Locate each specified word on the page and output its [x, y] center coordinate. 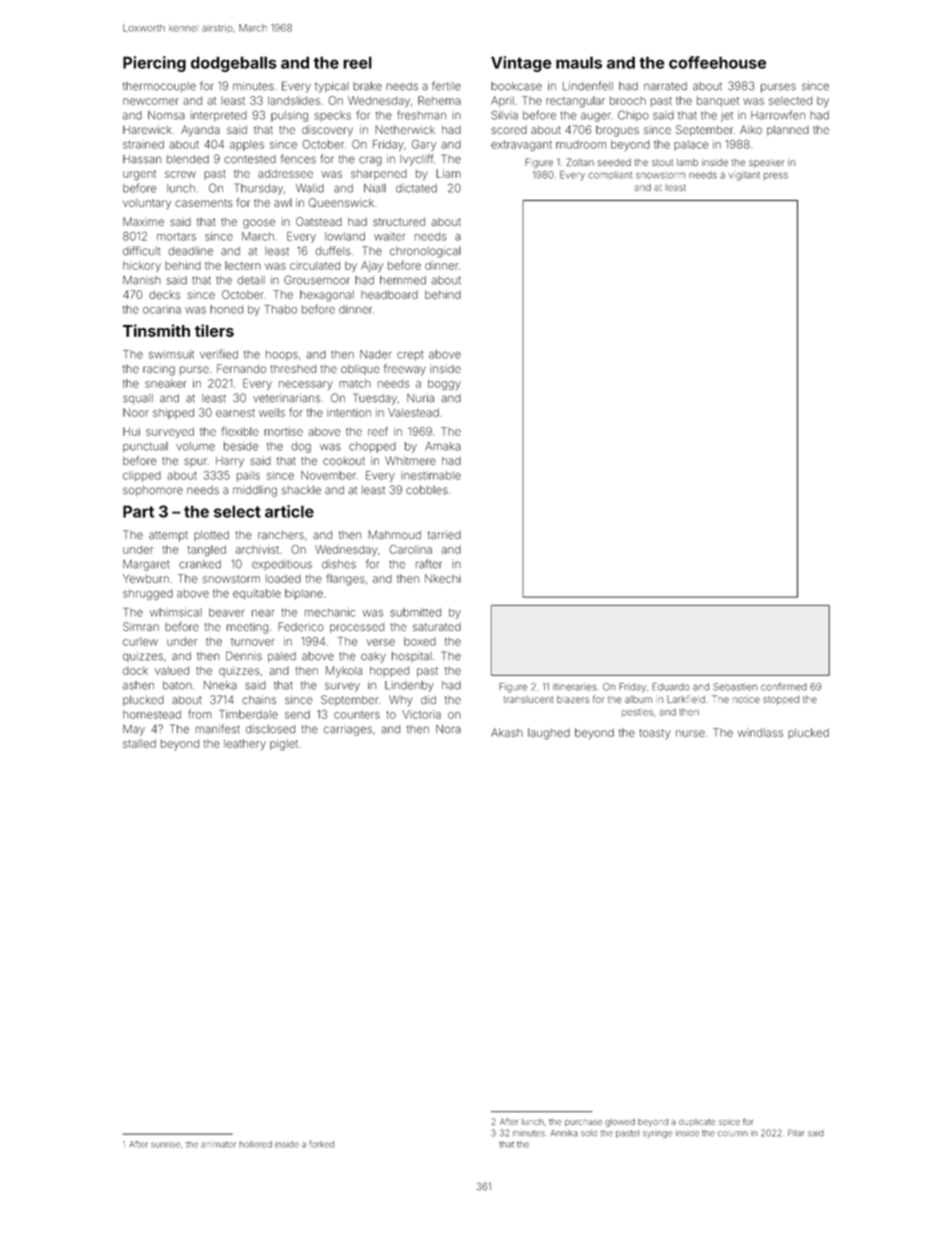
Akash [507, 732]
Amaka [443, 446]
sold [589, 1133]
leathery [245, 745]
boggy [444, 384]
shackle [301, 490]
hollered [255, 1144]
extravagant [521, 146]
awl [283, 202]
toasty [655, 734]
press [776, 176]
